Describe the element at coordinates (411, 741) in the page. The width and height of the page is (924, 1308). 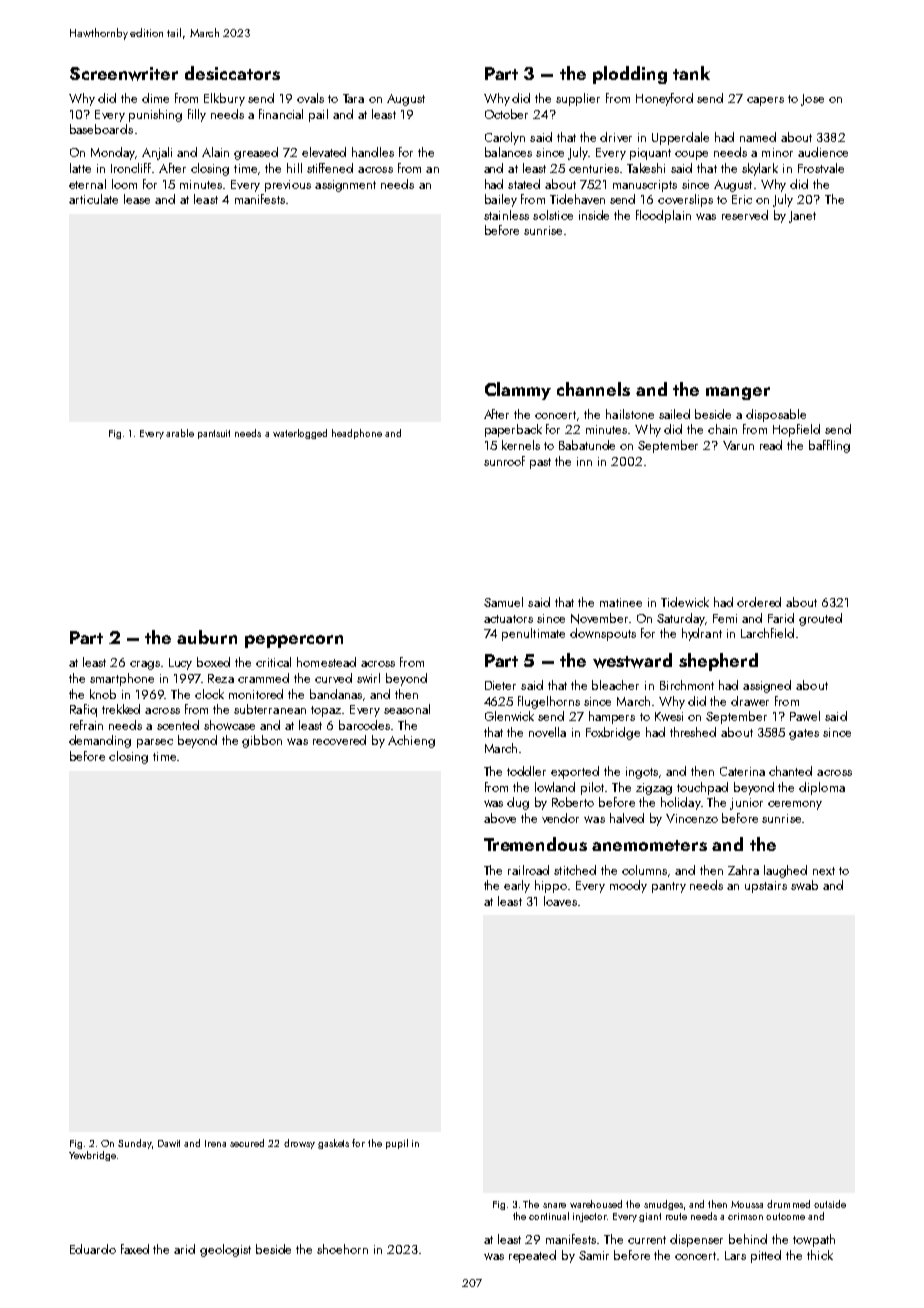
I see `Achieng` at that location.
